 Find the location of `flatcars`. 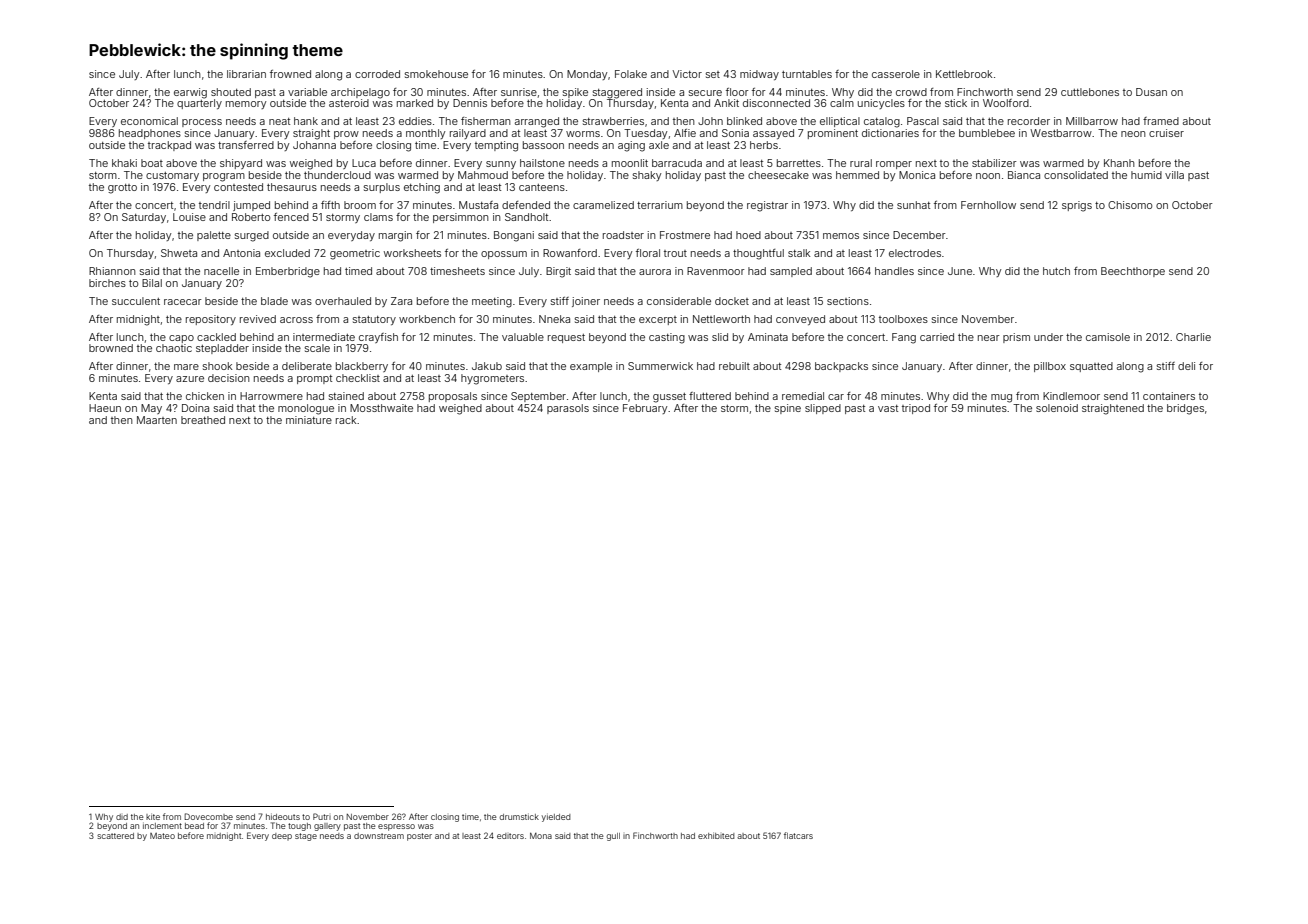

flatcars is located at coordinates (798, 835).
